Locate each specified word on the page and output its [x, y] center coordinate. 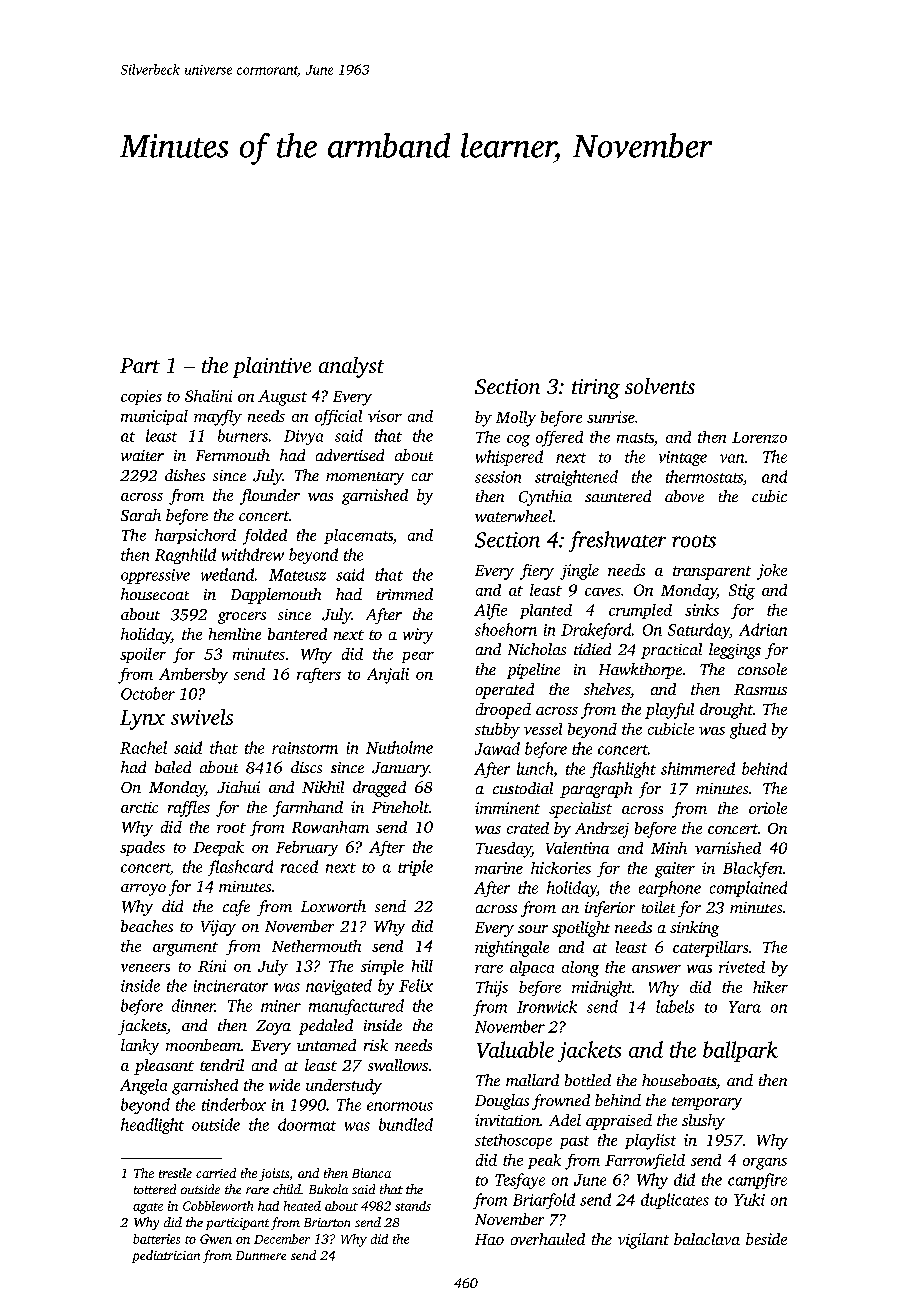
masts [635, 438]
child [287, 1189]
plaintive [272, 367]
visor [385, 416]
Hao [489, 1239]
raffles [189, 809]
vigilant [643, 1241]
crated [528, 828]
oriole [768, 808]
